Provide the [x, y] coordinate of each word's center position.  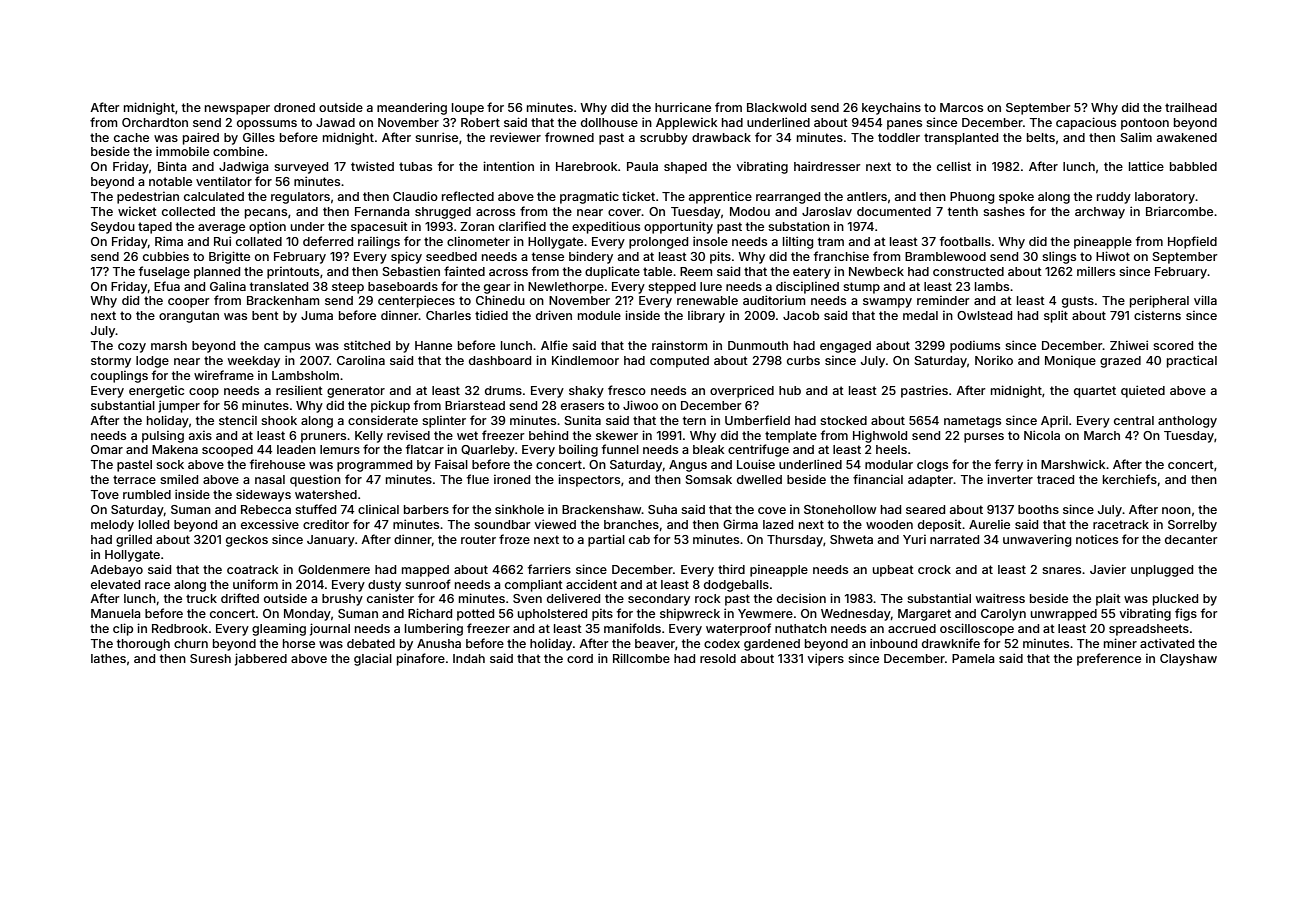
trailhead [1191, 107]
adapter [930, 481]
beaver [655, 643]
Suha [662, 509]
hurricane [683, 107]
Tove [105, 494]
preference [1109, 659]
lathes [108, 658]
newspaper [237, 110]
